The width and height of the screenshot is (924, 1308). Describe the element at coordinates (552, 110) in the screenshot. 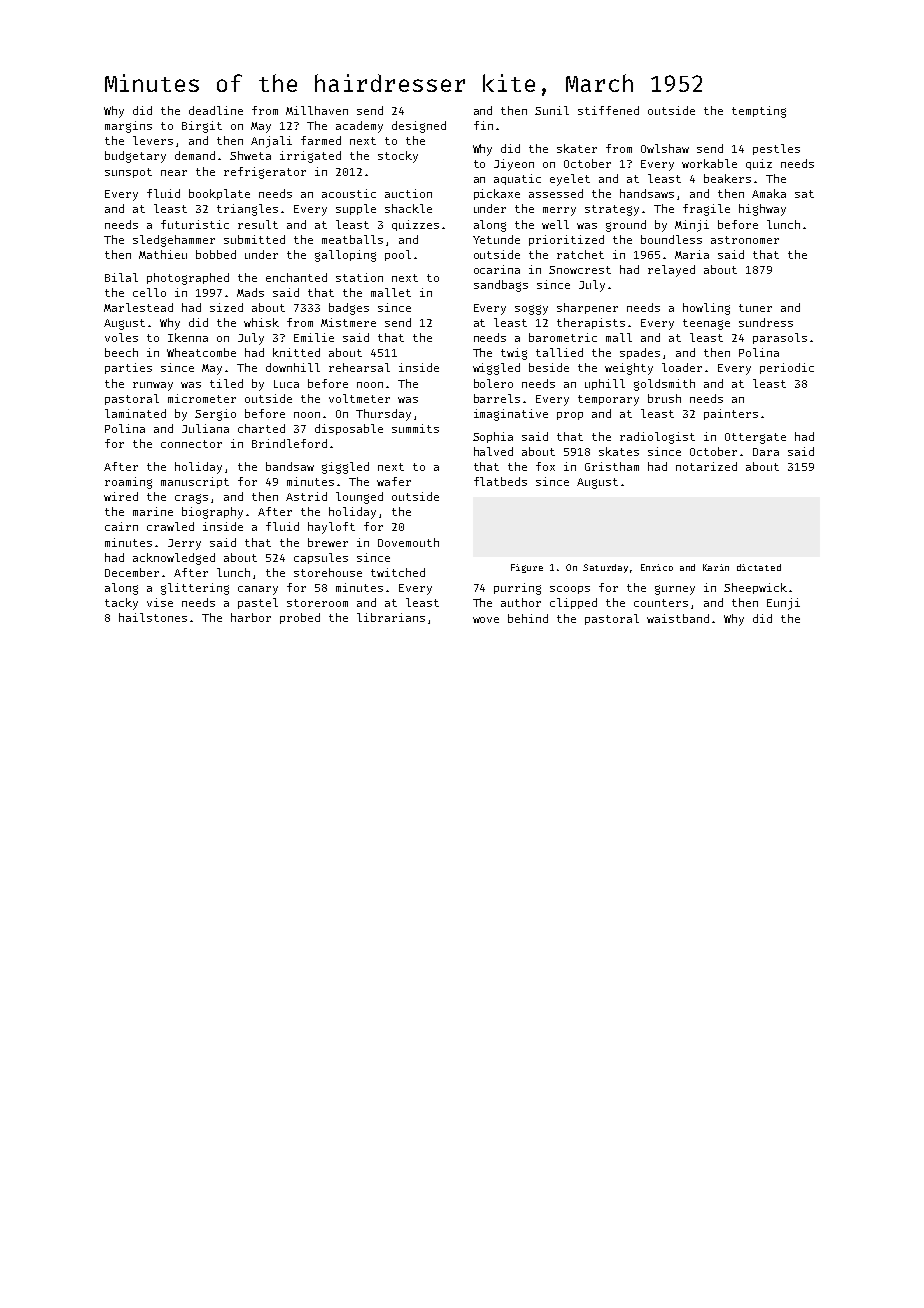

I see `Sunil` at that location.
